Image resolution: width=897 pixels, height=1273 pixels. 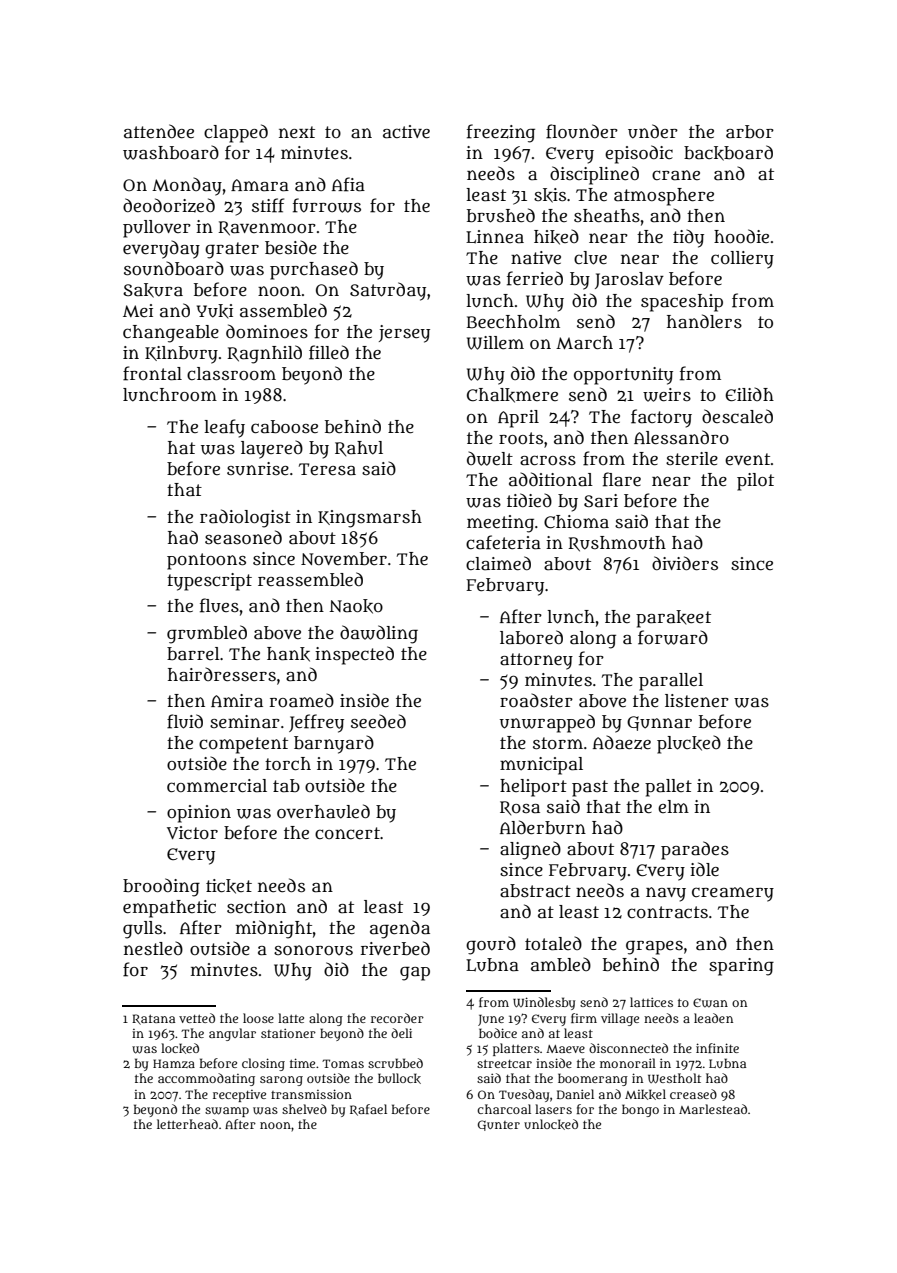 What do you see at coordinates (749, 394) in the screenshot?
I see `Eilidh` at bounding box center [749, 394].
